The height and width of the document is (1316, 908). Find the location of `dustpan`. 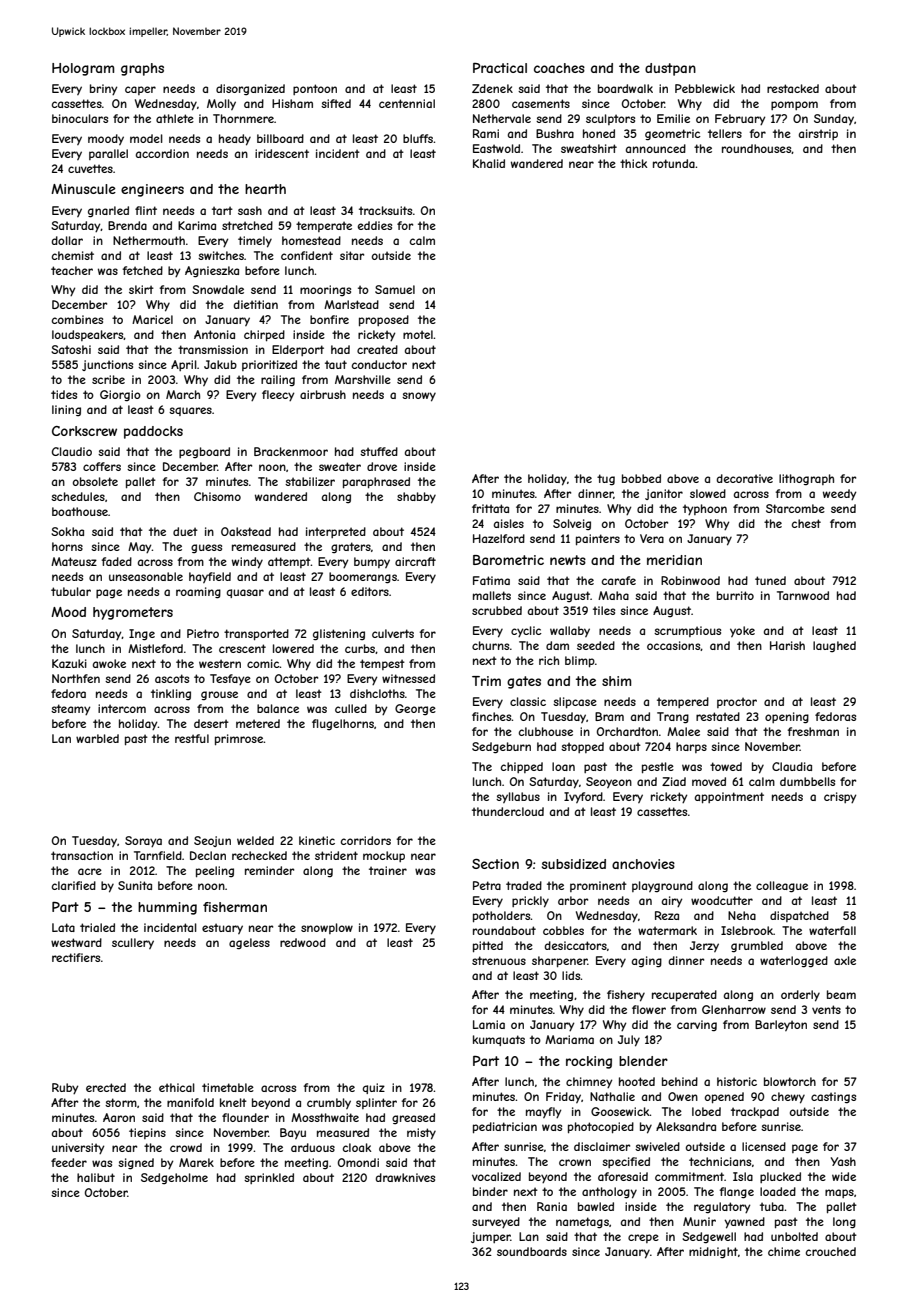

dustpan is located at coordinates (670, 69).
